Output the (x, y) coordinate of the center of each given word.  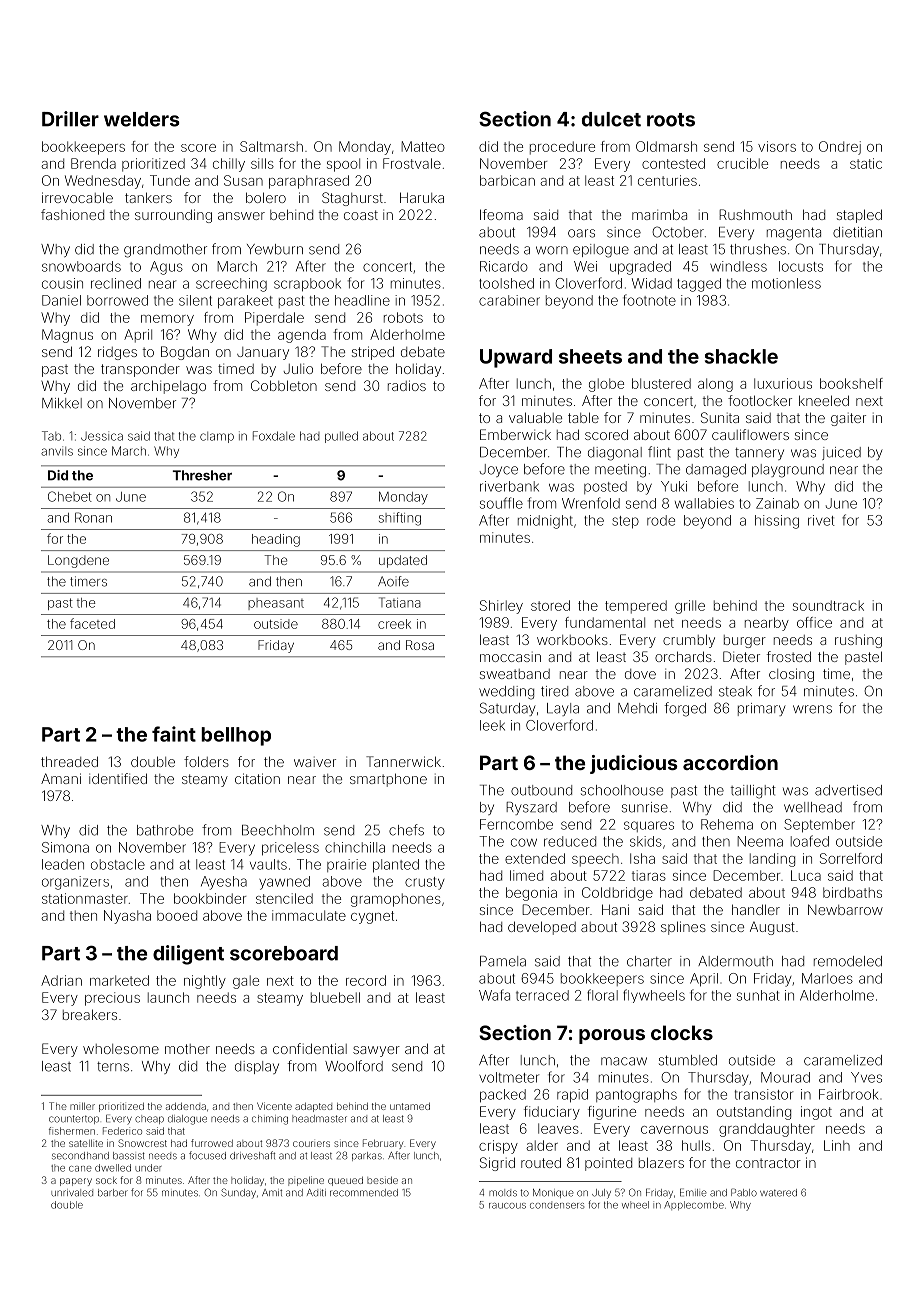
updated (403, 561)
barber (113, 1193)
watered (778, 1193)
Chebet (70, 496)
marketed (119, 980)
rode (661, 520)
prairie (346, 865)
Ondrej (840, 148)
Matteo (423, 146)
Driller (70, 119)
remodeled (848, 961)
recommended (364, 1193)
